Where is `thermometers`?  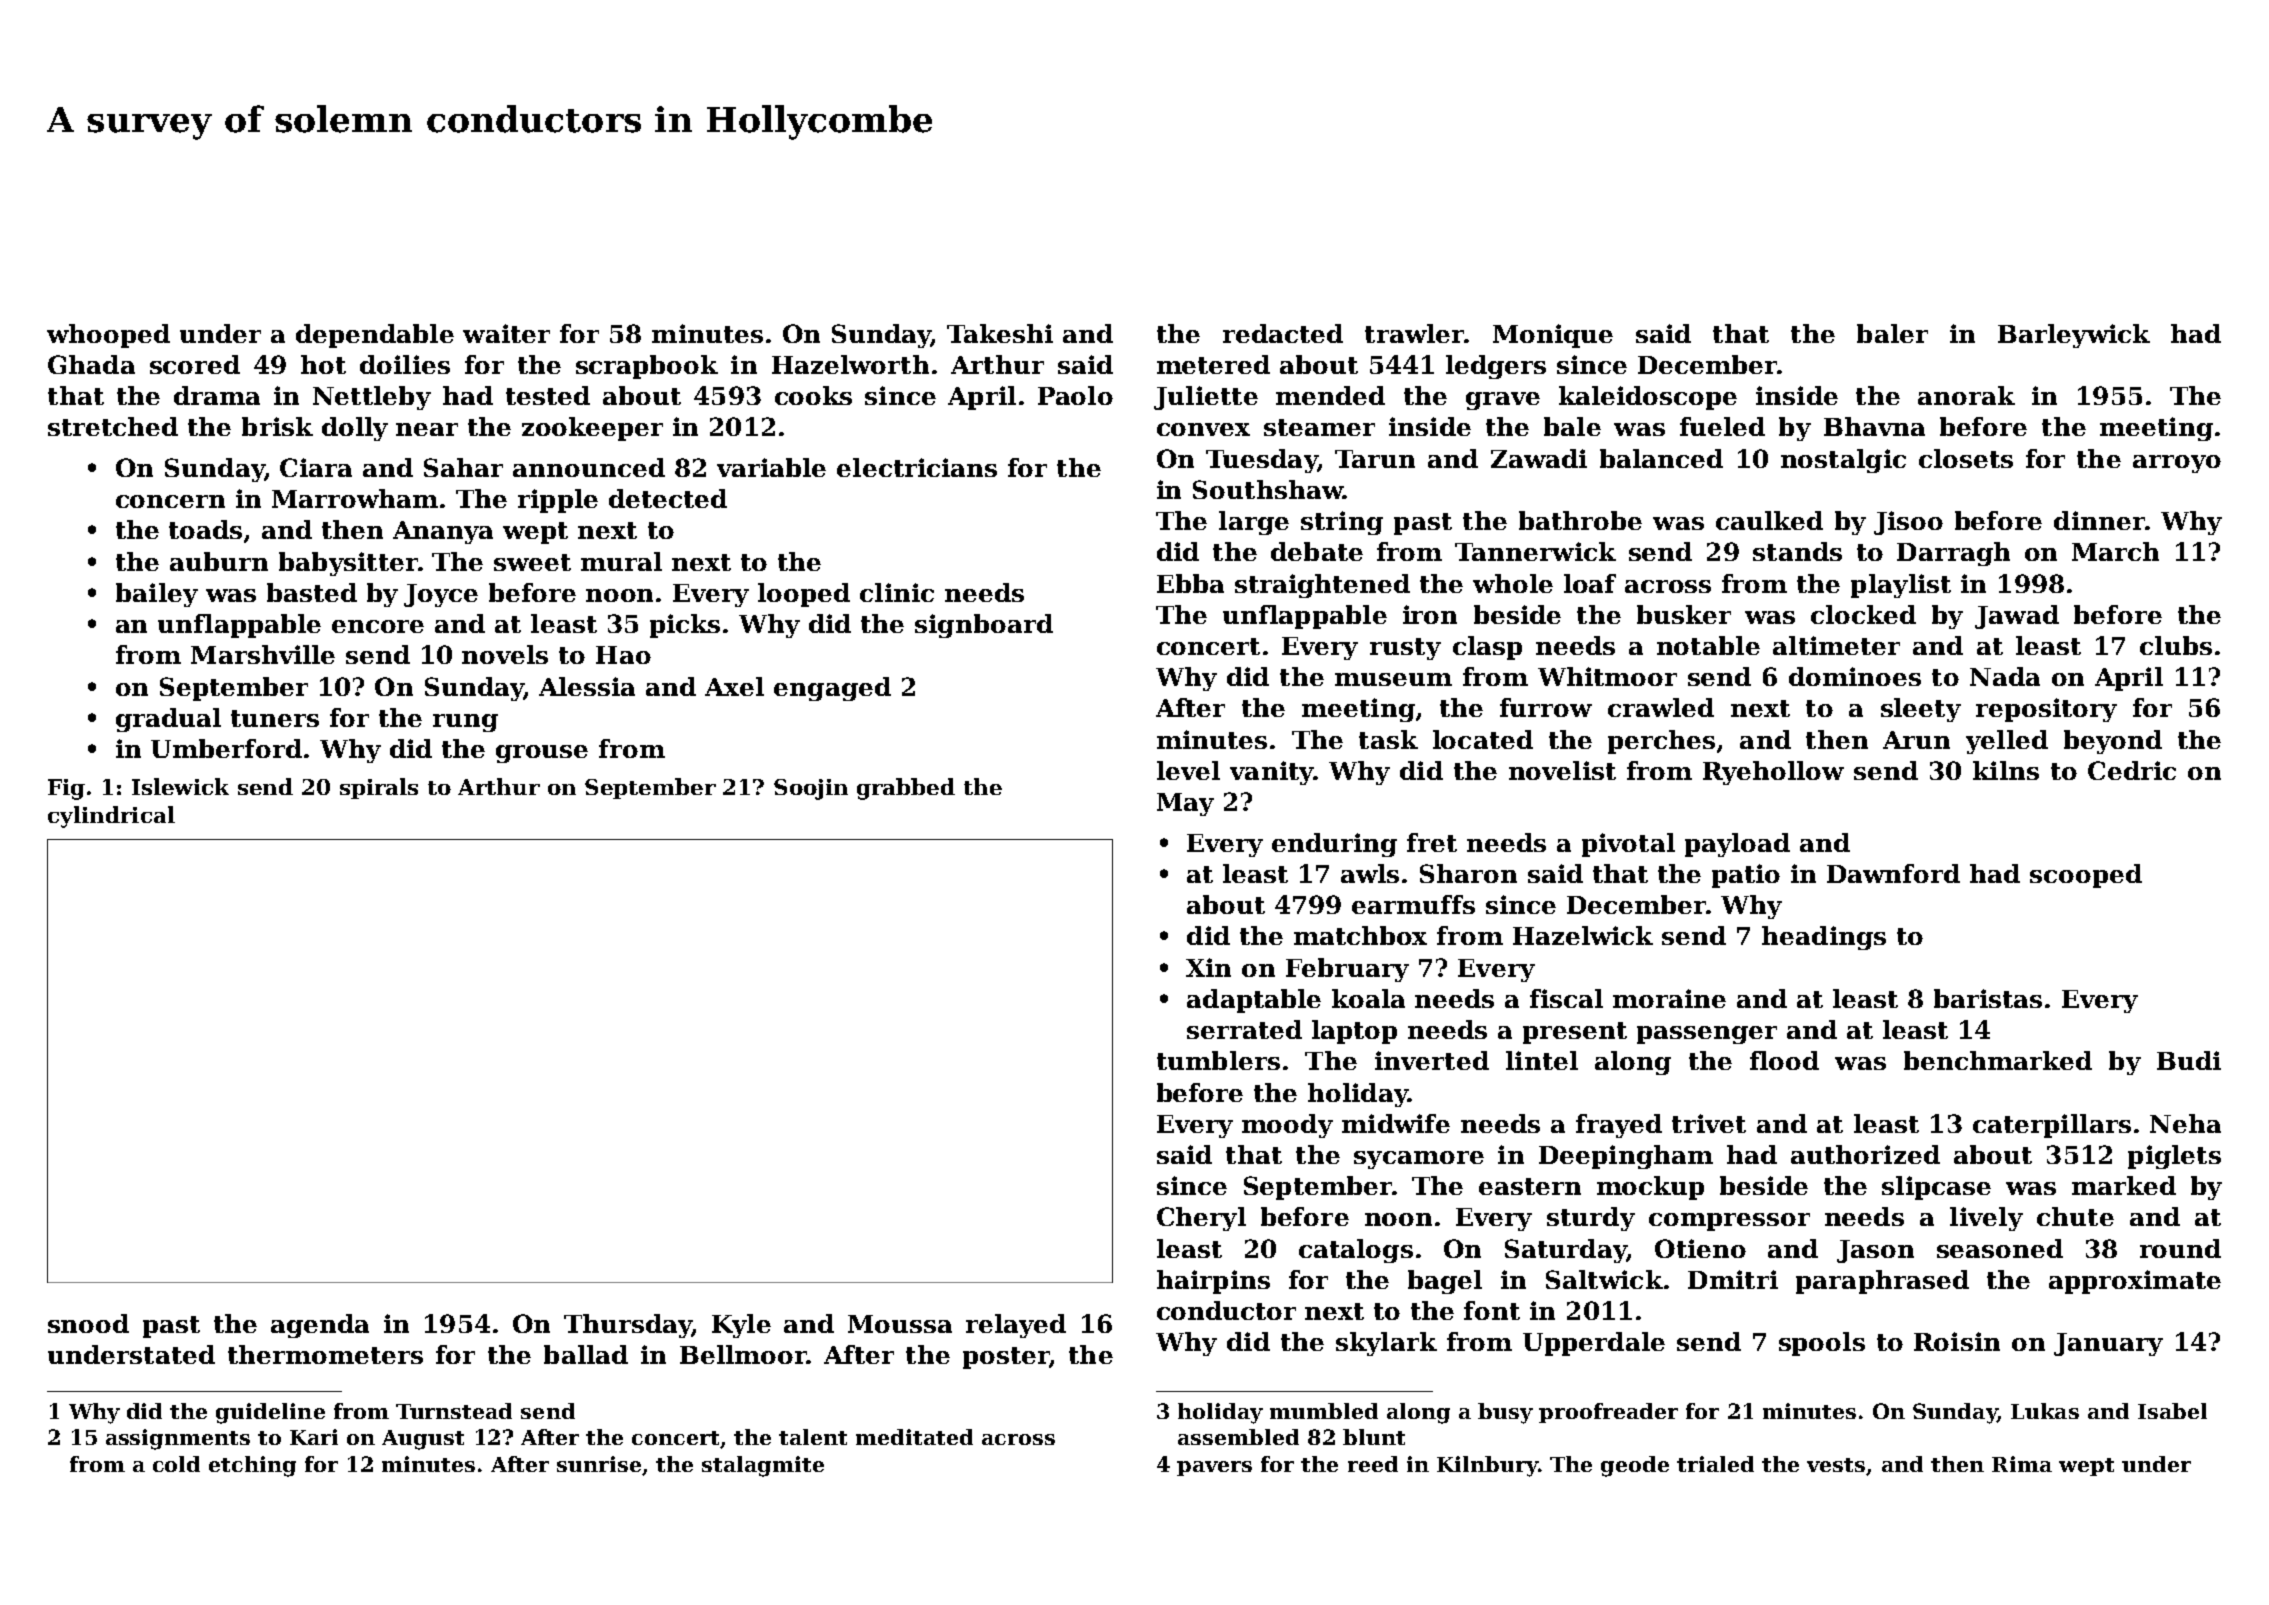
thermometers is located at coordinates (325, 1354).
